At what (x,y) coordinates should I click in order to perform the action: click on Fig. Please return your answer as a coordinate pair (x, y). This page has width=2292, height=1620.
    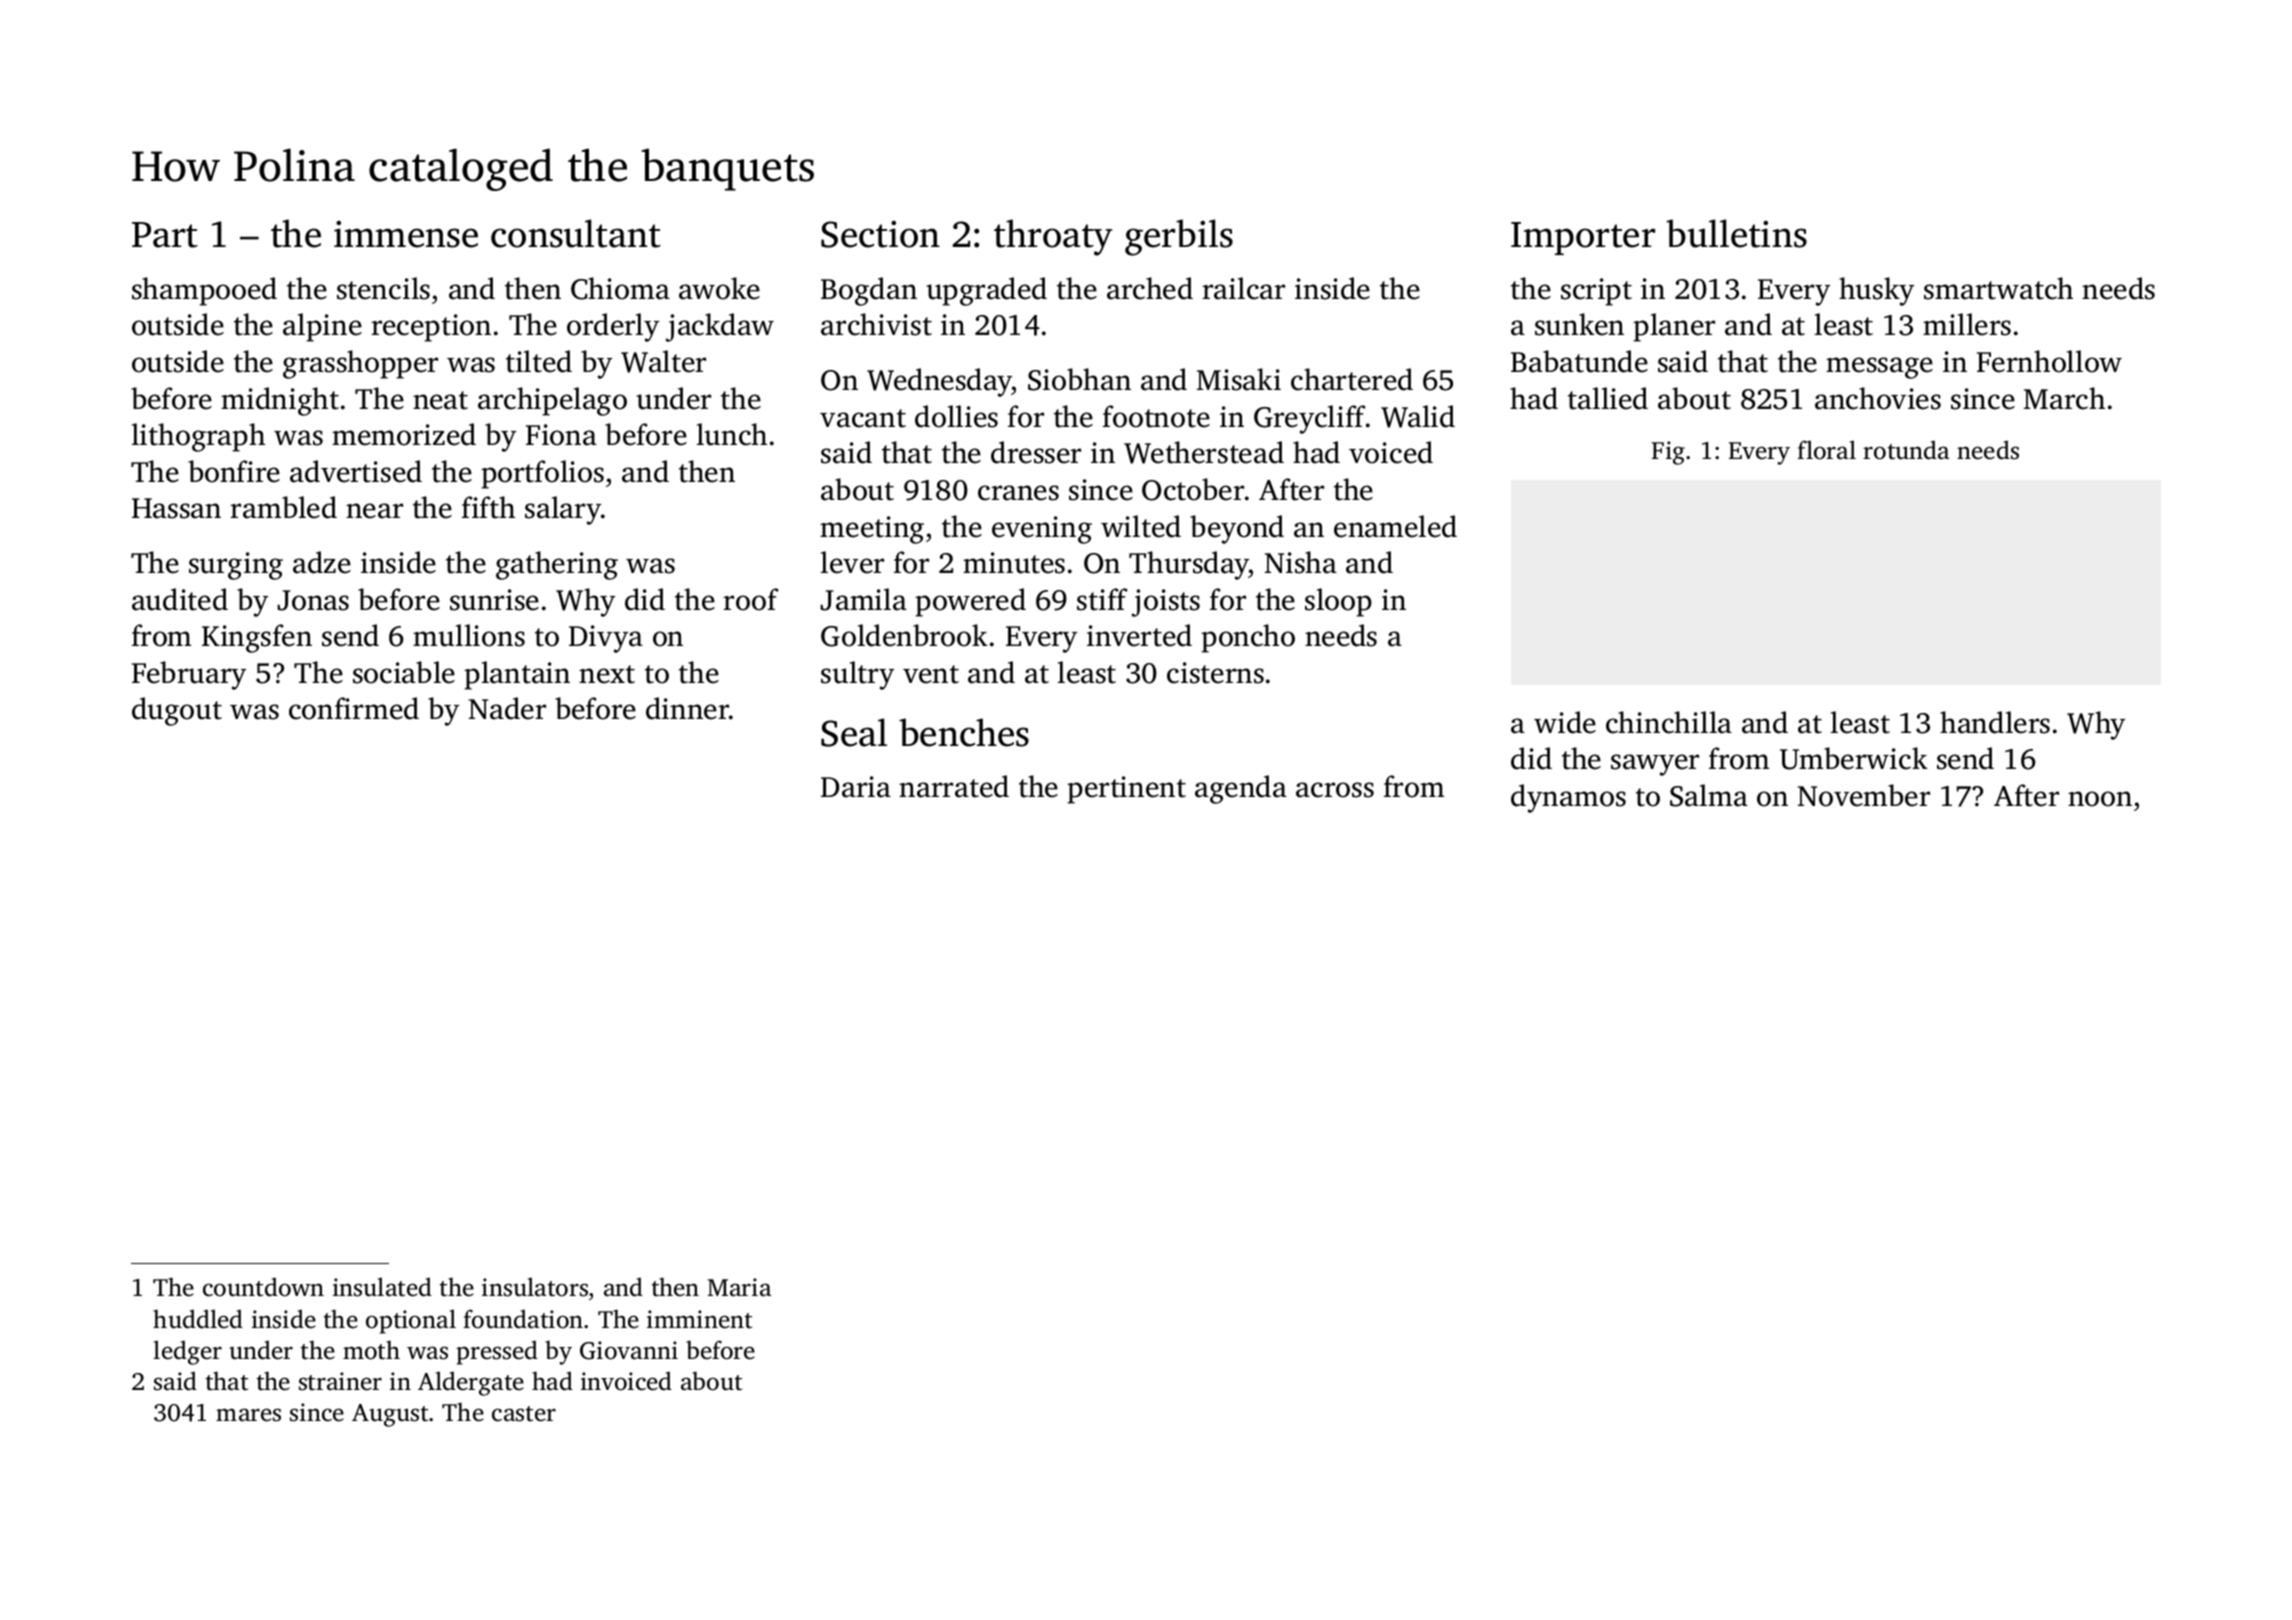
    Looking at the image, I should click on (1668, 453).
